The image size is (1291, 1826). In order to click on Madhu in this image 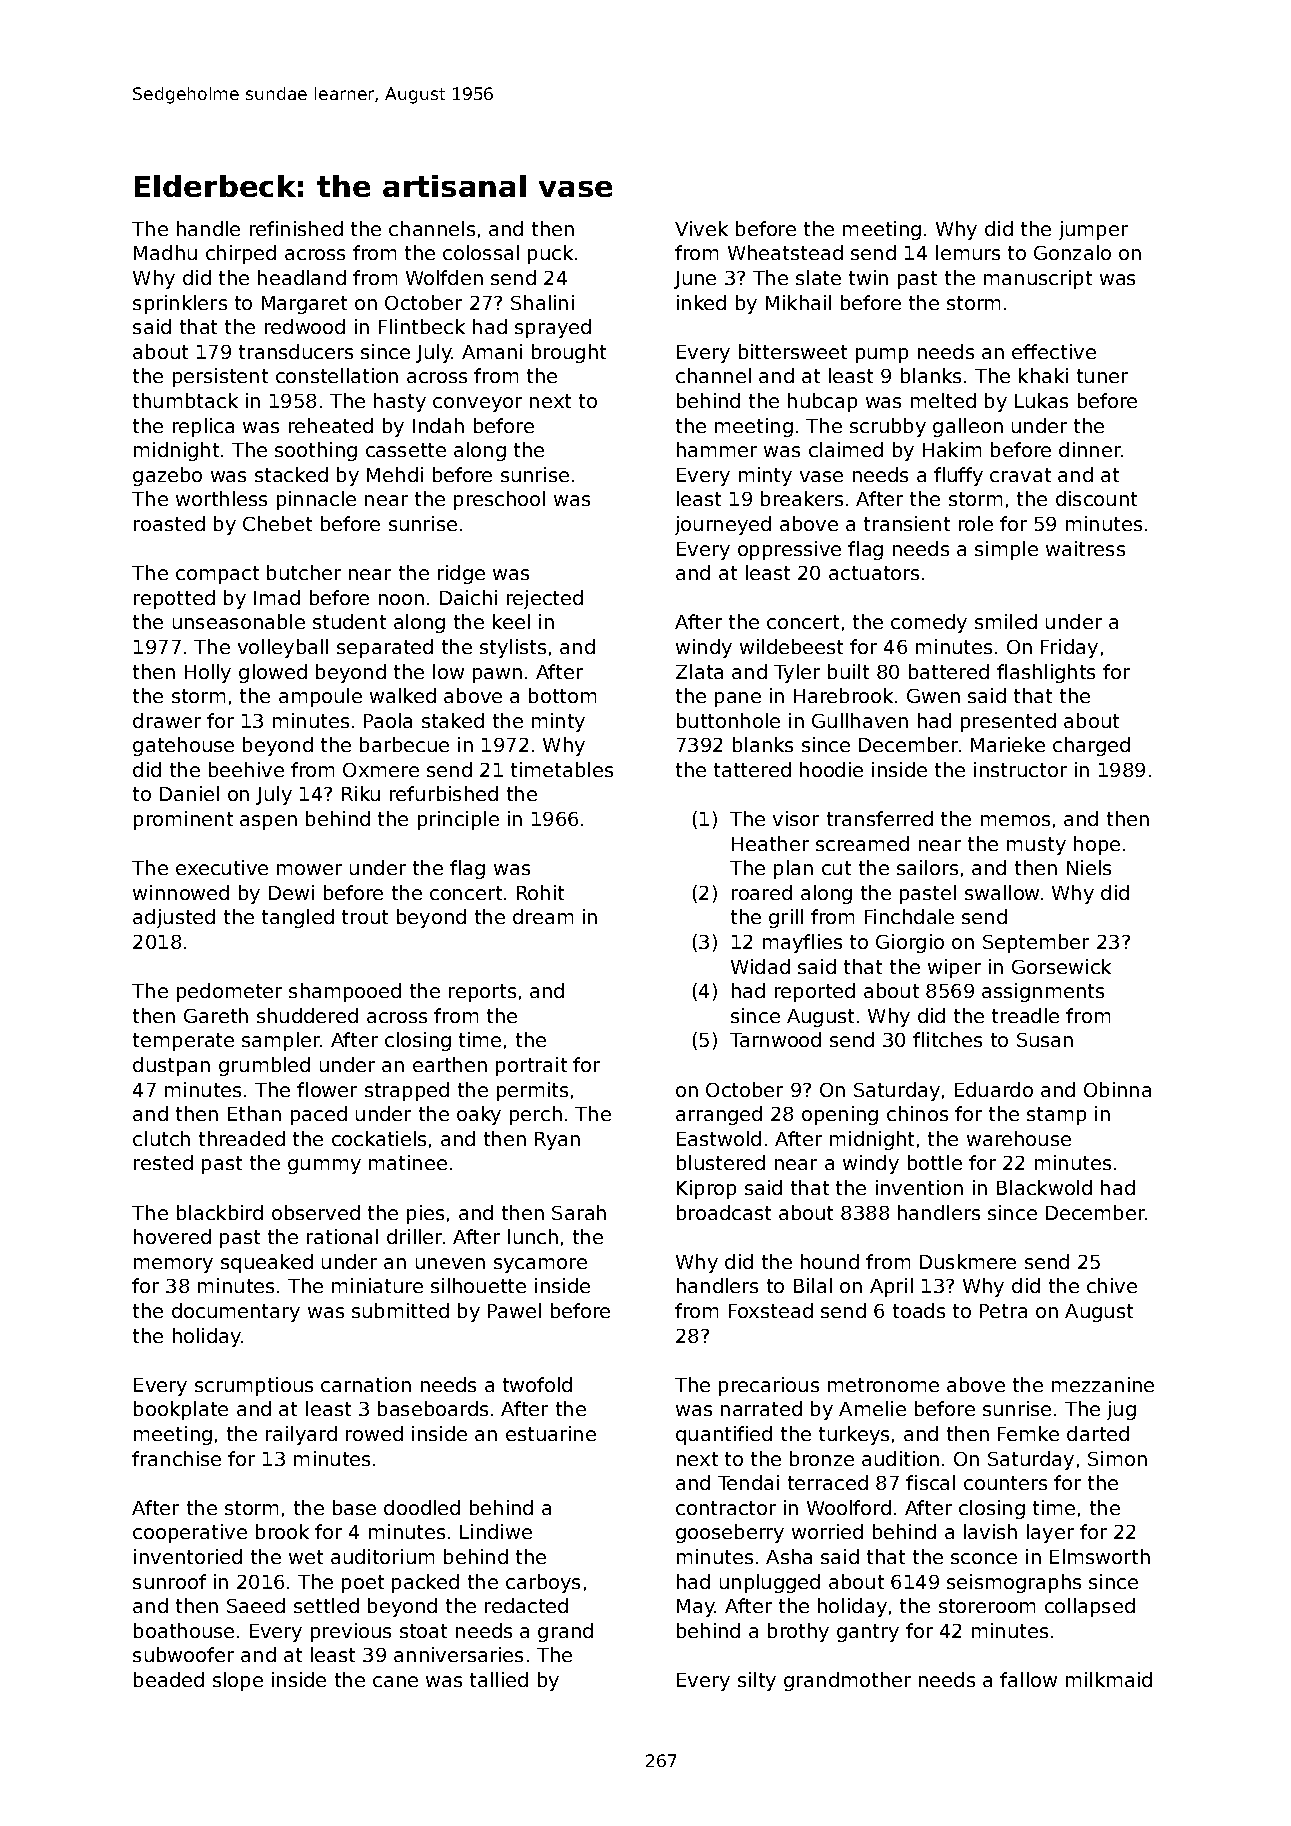, I will do `click(165, 252)`.
